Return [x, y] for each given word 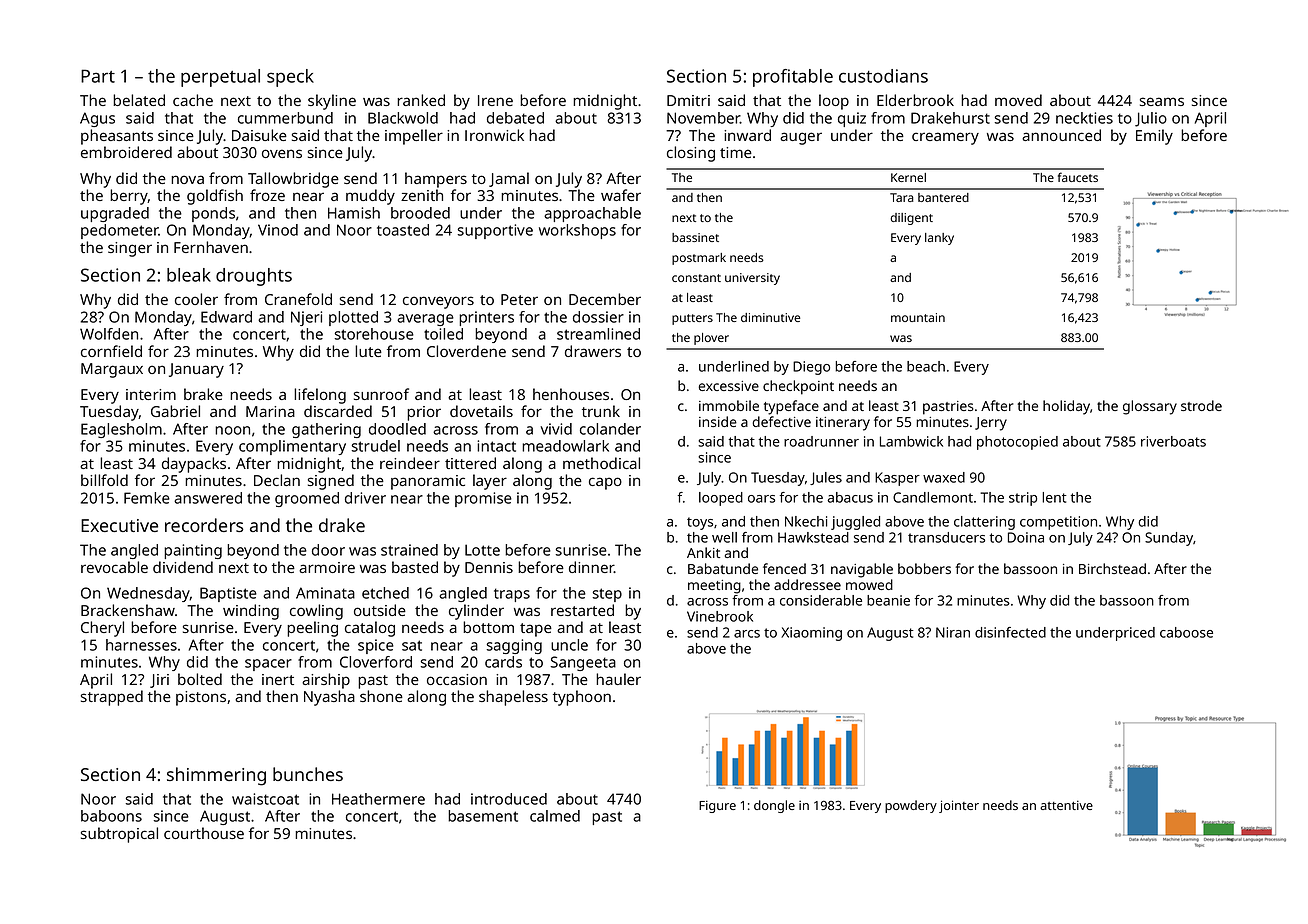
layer [490, 482]
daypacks [194, 465]
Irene [495, 100]
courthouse [204, 833]
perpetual [220, 78]
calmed [555, 816]
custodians [883, 76]
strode [1201, 405]
